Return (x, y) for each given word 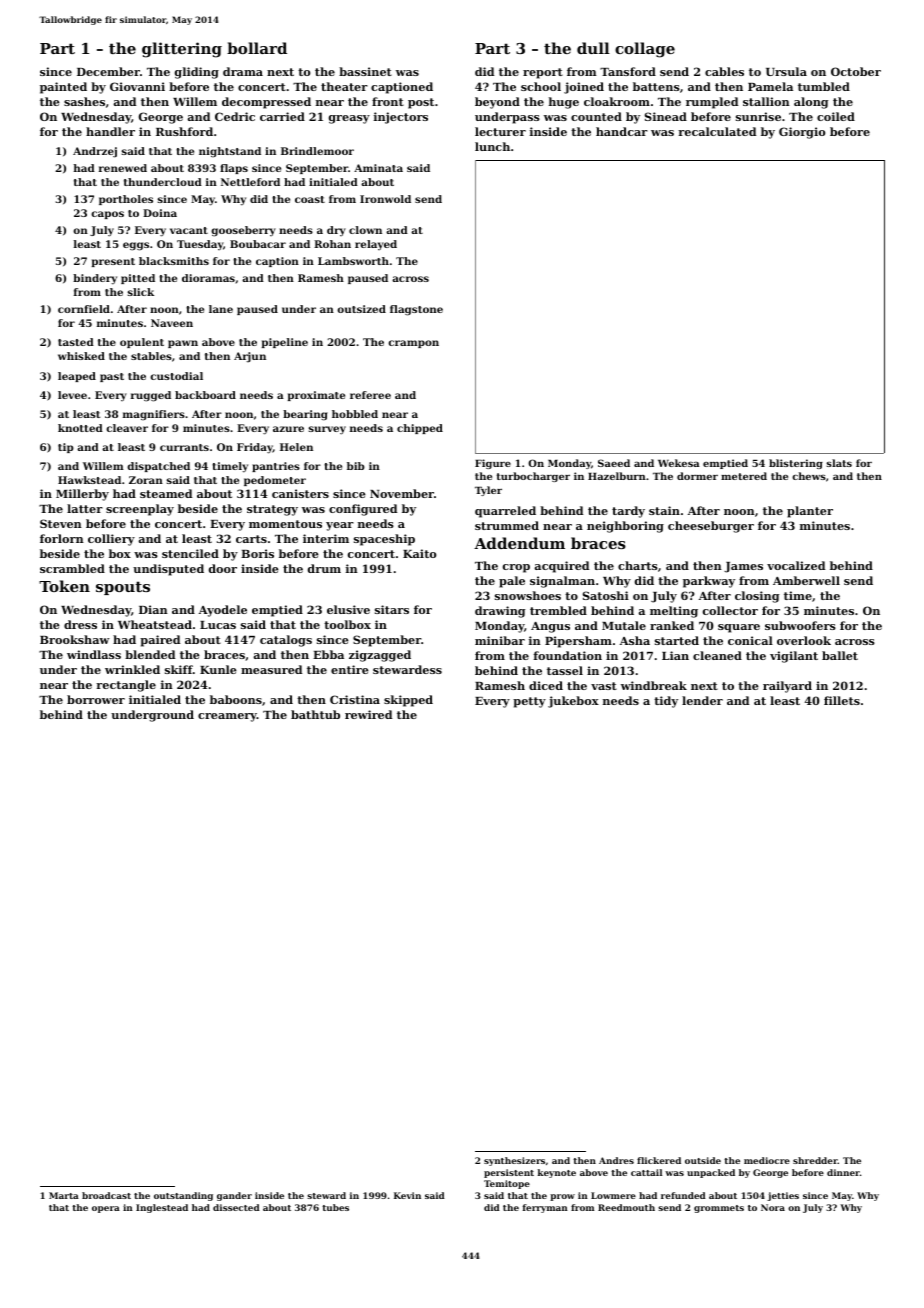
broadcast (106, 1195)
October (856, 71)
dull (593, 48)
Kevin (407, 1195)
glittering (182, 50)
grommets (719, 1209)
